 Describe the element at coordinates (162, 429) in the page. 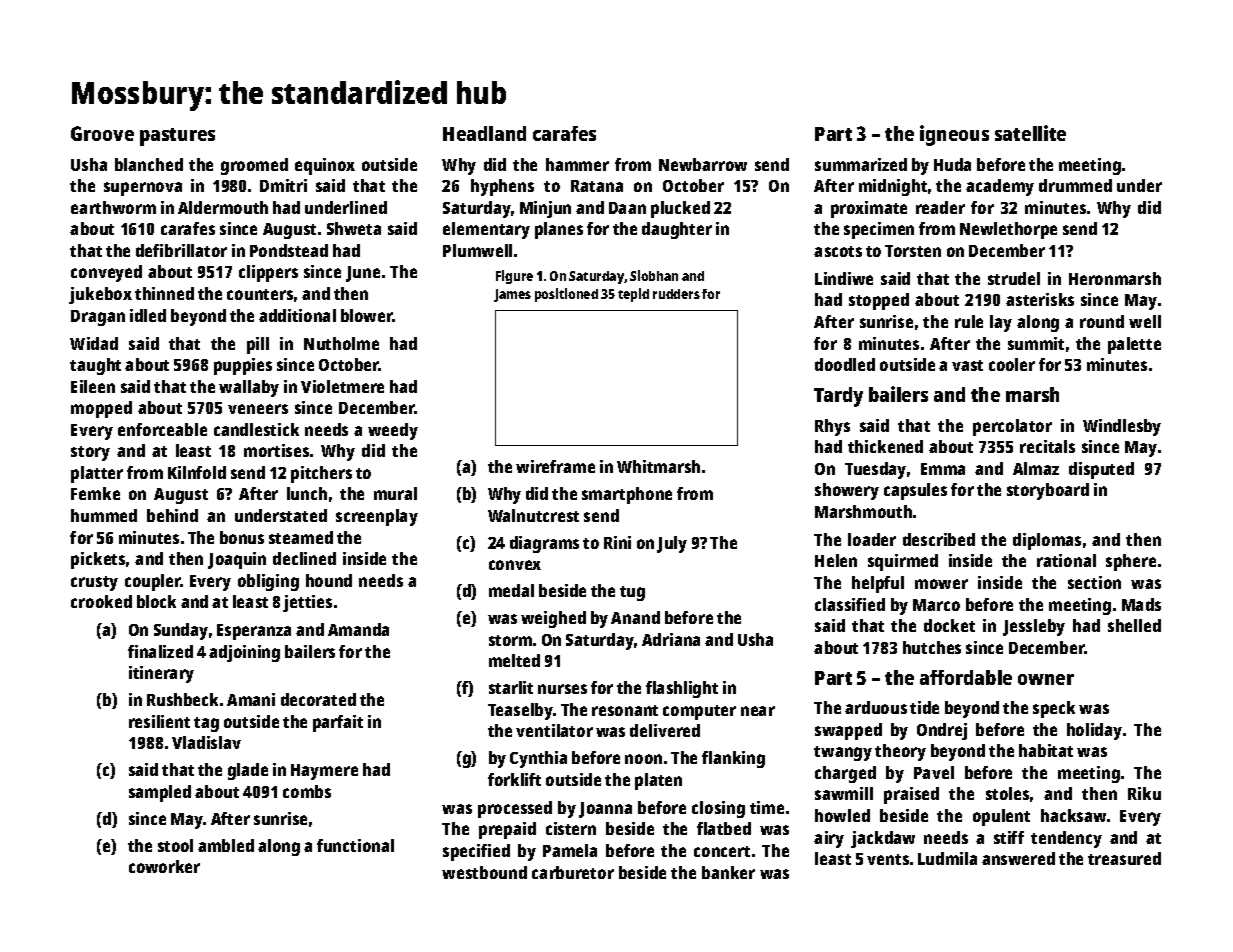

I see `enforceable` at that location.
